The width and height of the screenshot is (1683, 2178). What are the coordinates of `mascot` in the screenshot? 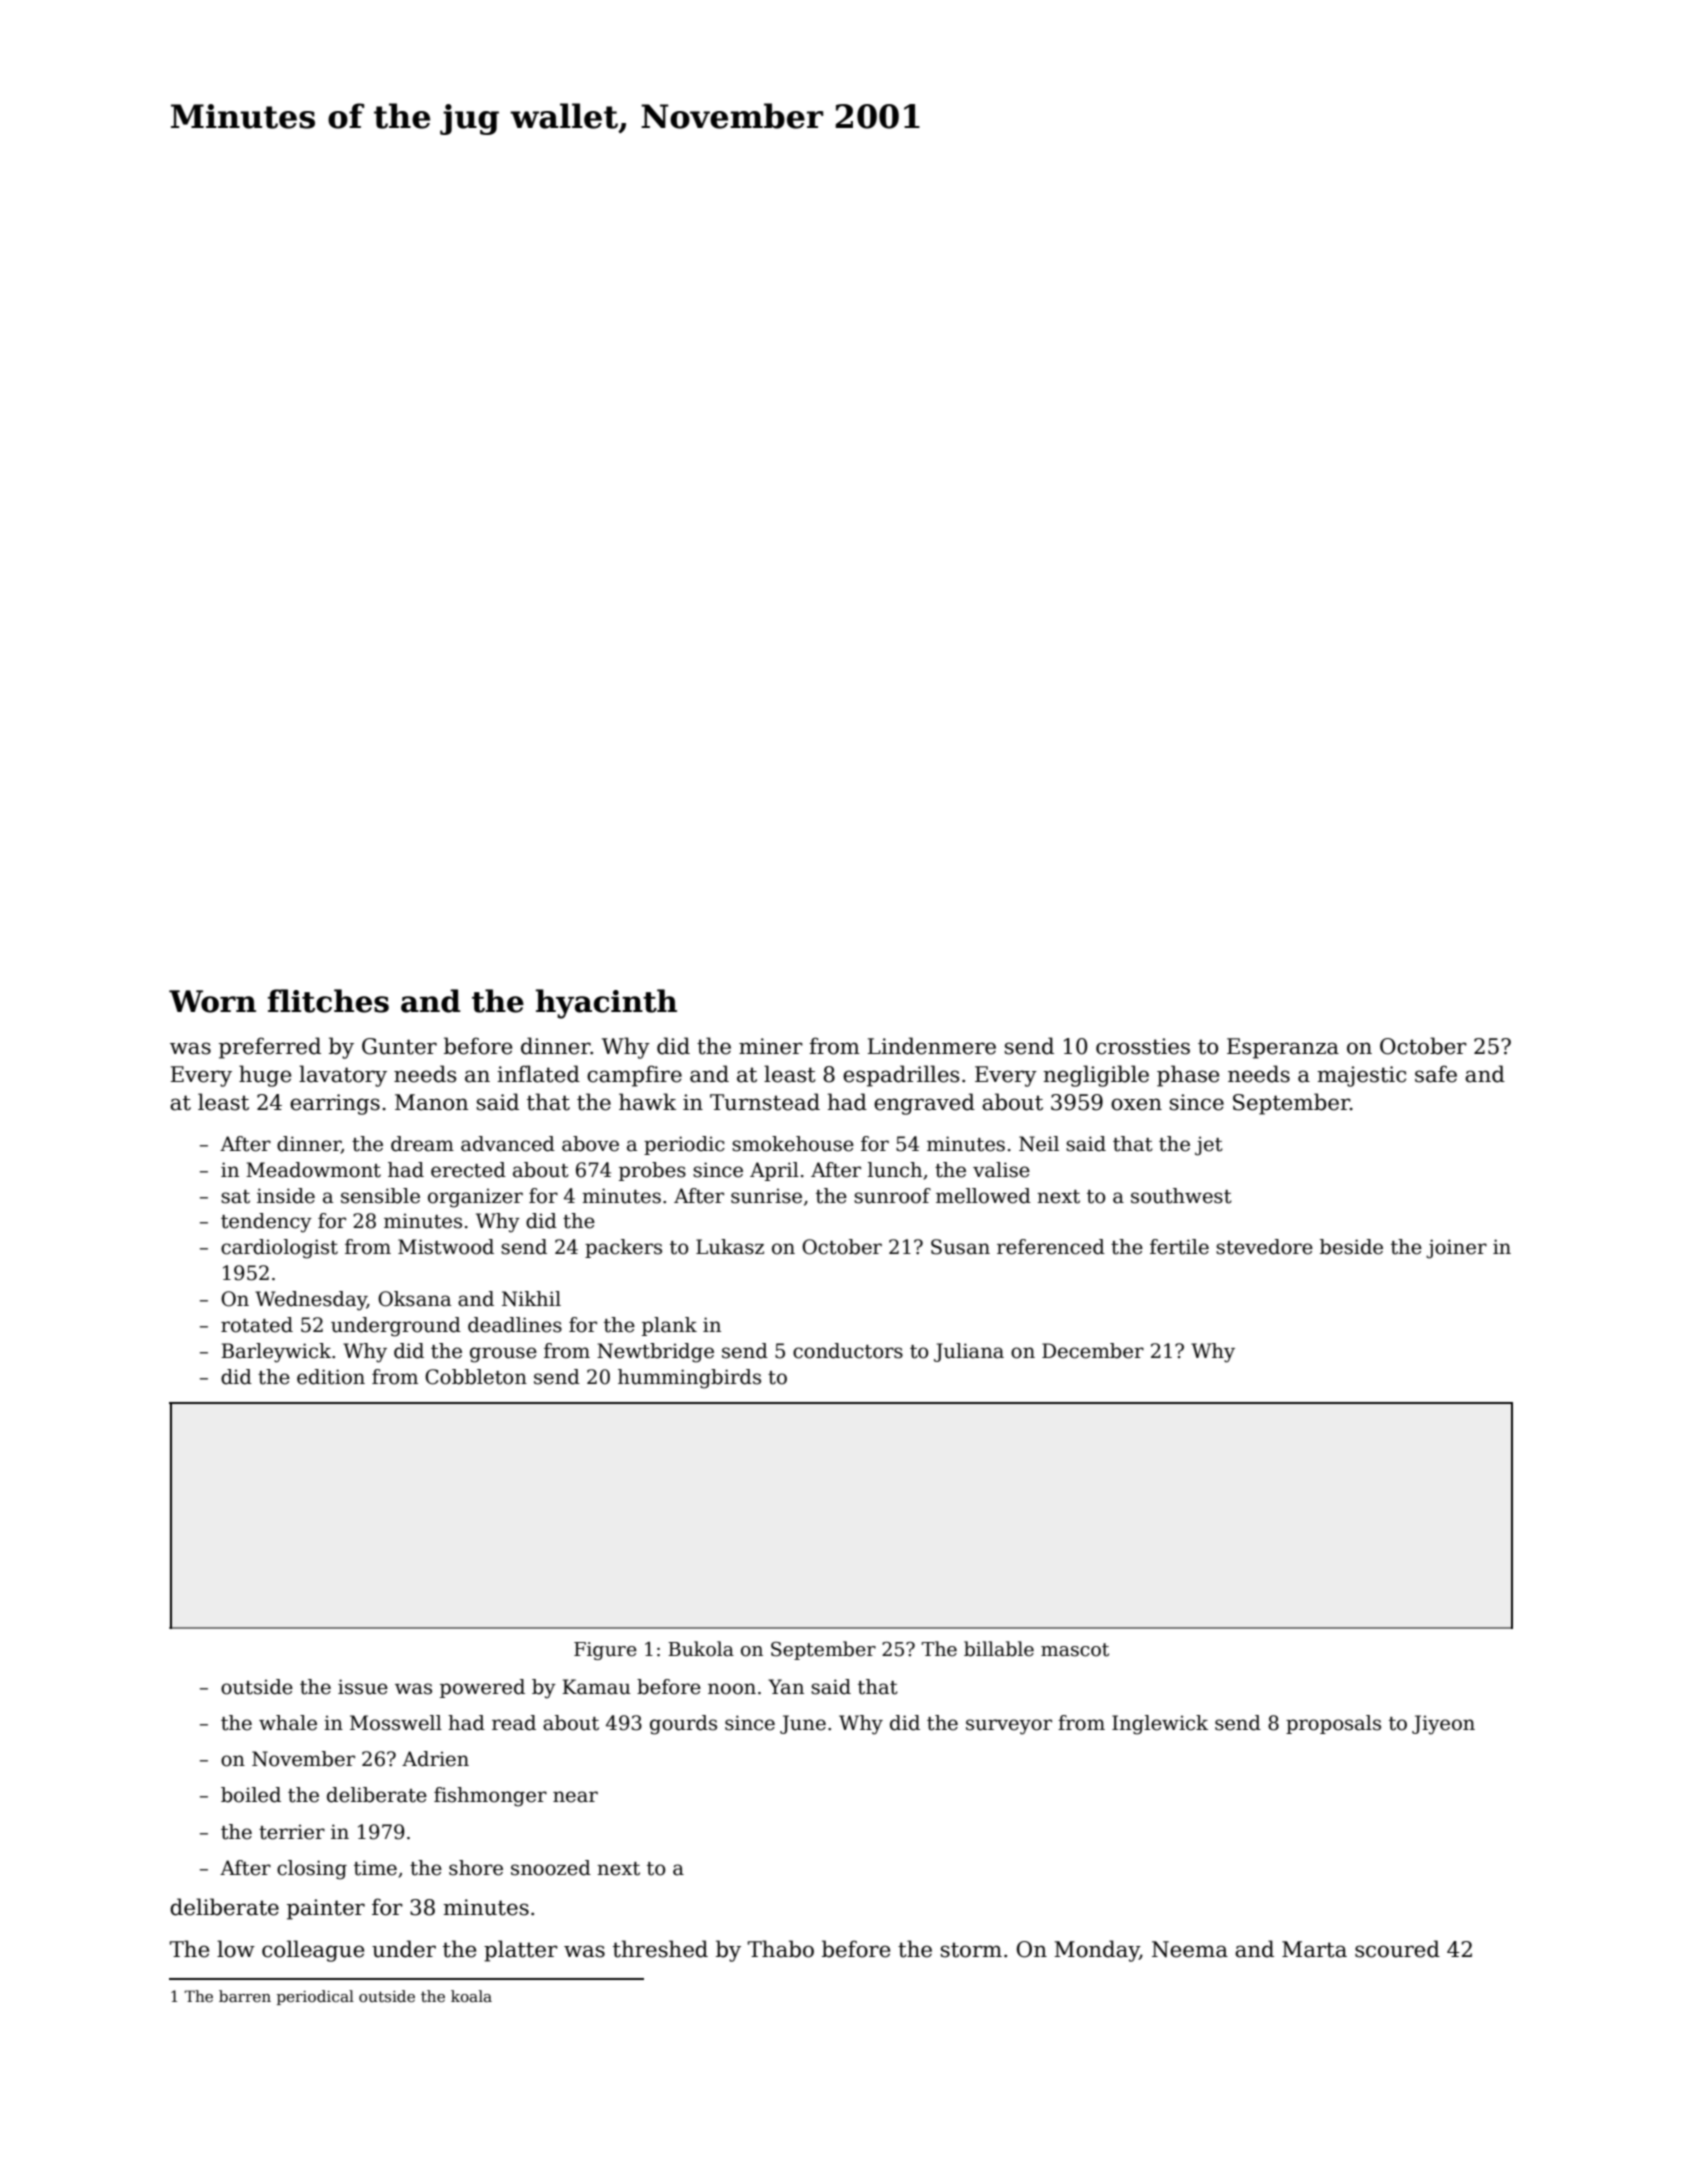 It's located at (1075, 1650).
